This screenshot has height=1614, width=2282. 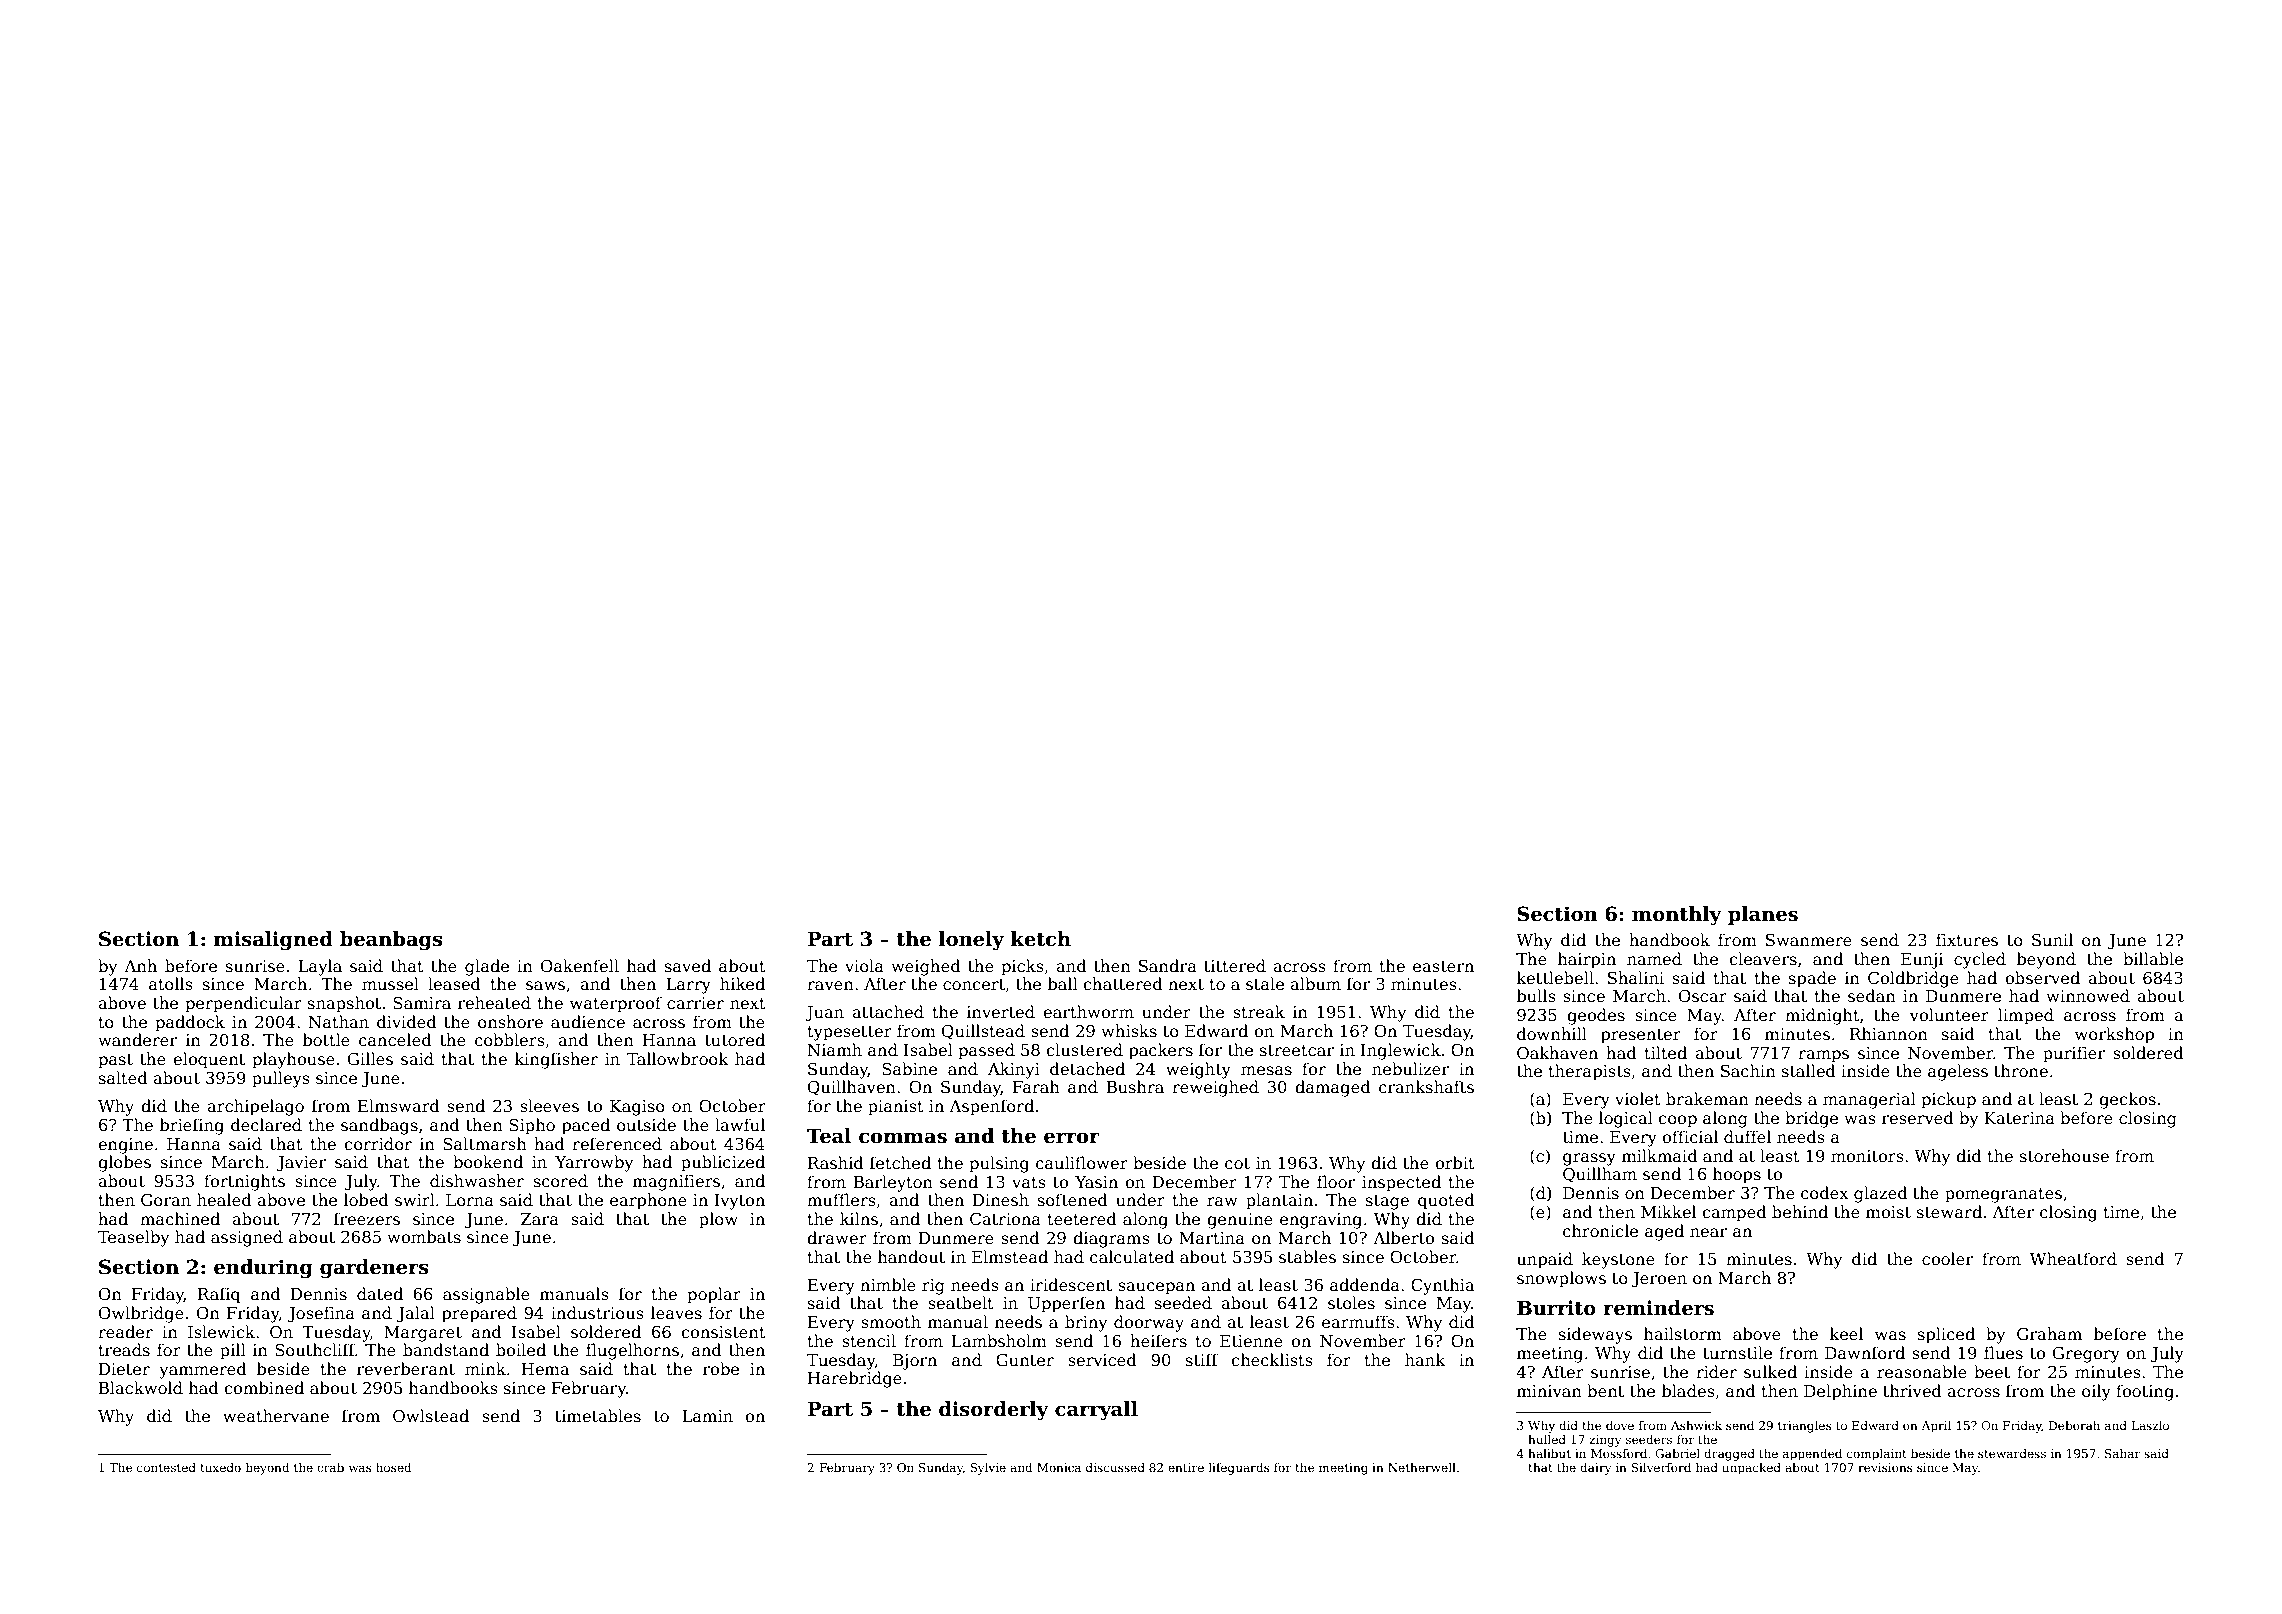 I want to click on keystone, so click(x=1618, y=1260).
